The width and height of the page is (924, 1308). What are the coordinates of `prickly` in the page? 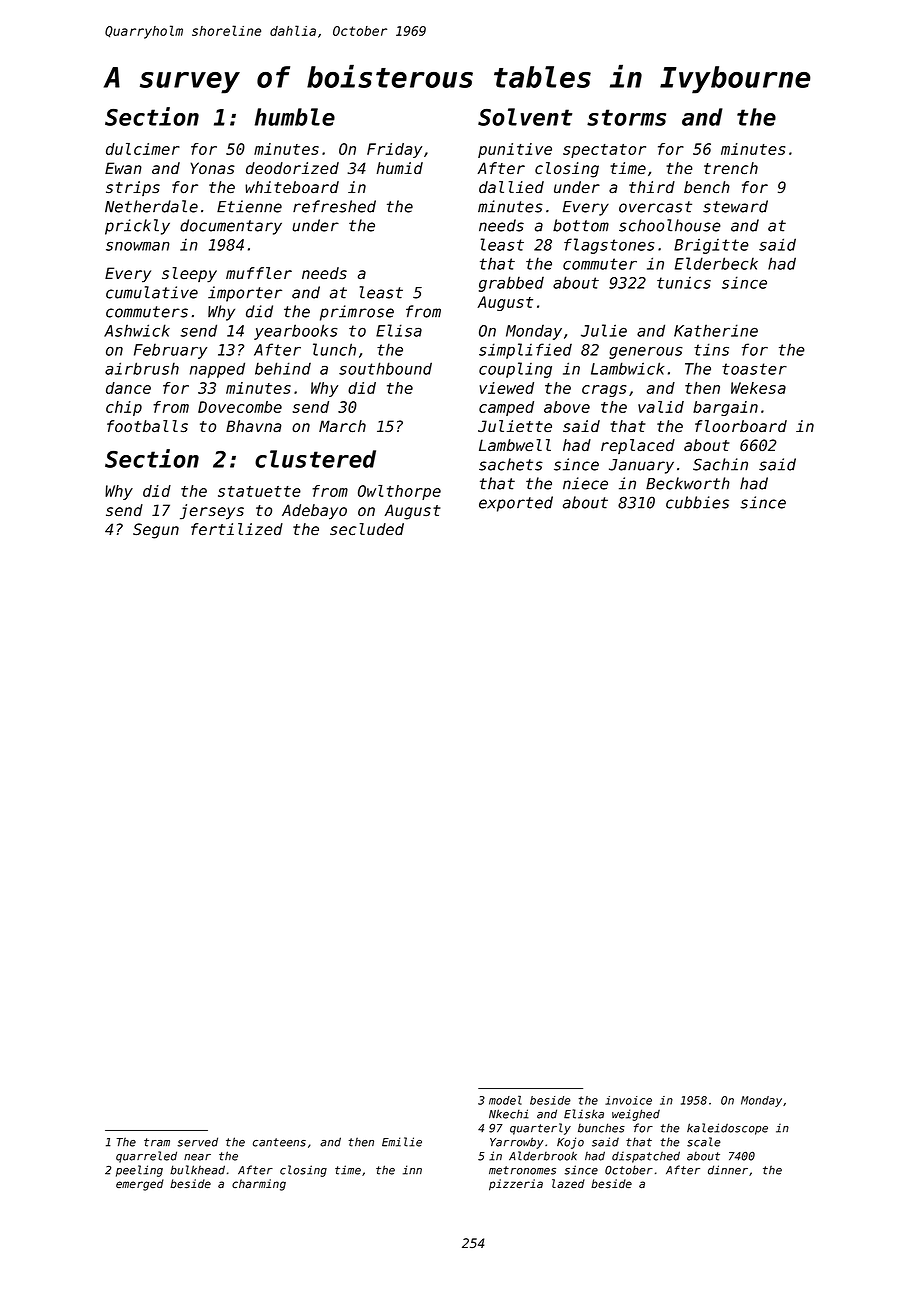 It's located at (137, 227).
